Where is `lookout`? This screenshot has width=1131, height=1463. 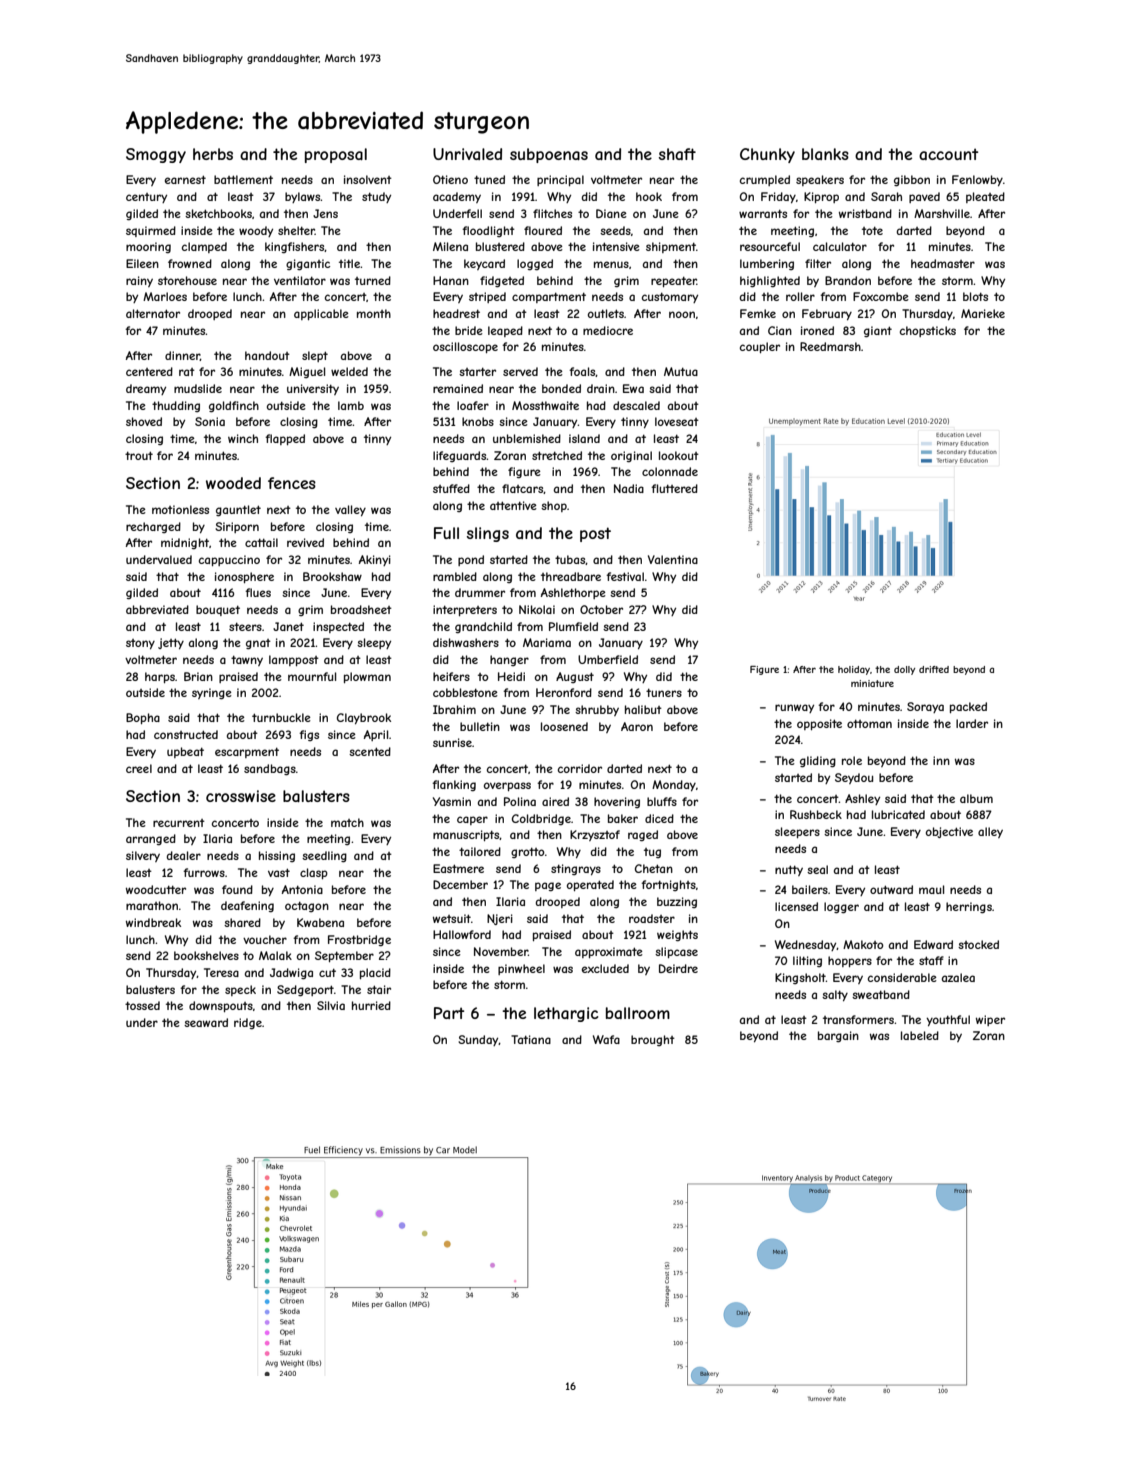 lookout is located at coordinates (679, 455).
